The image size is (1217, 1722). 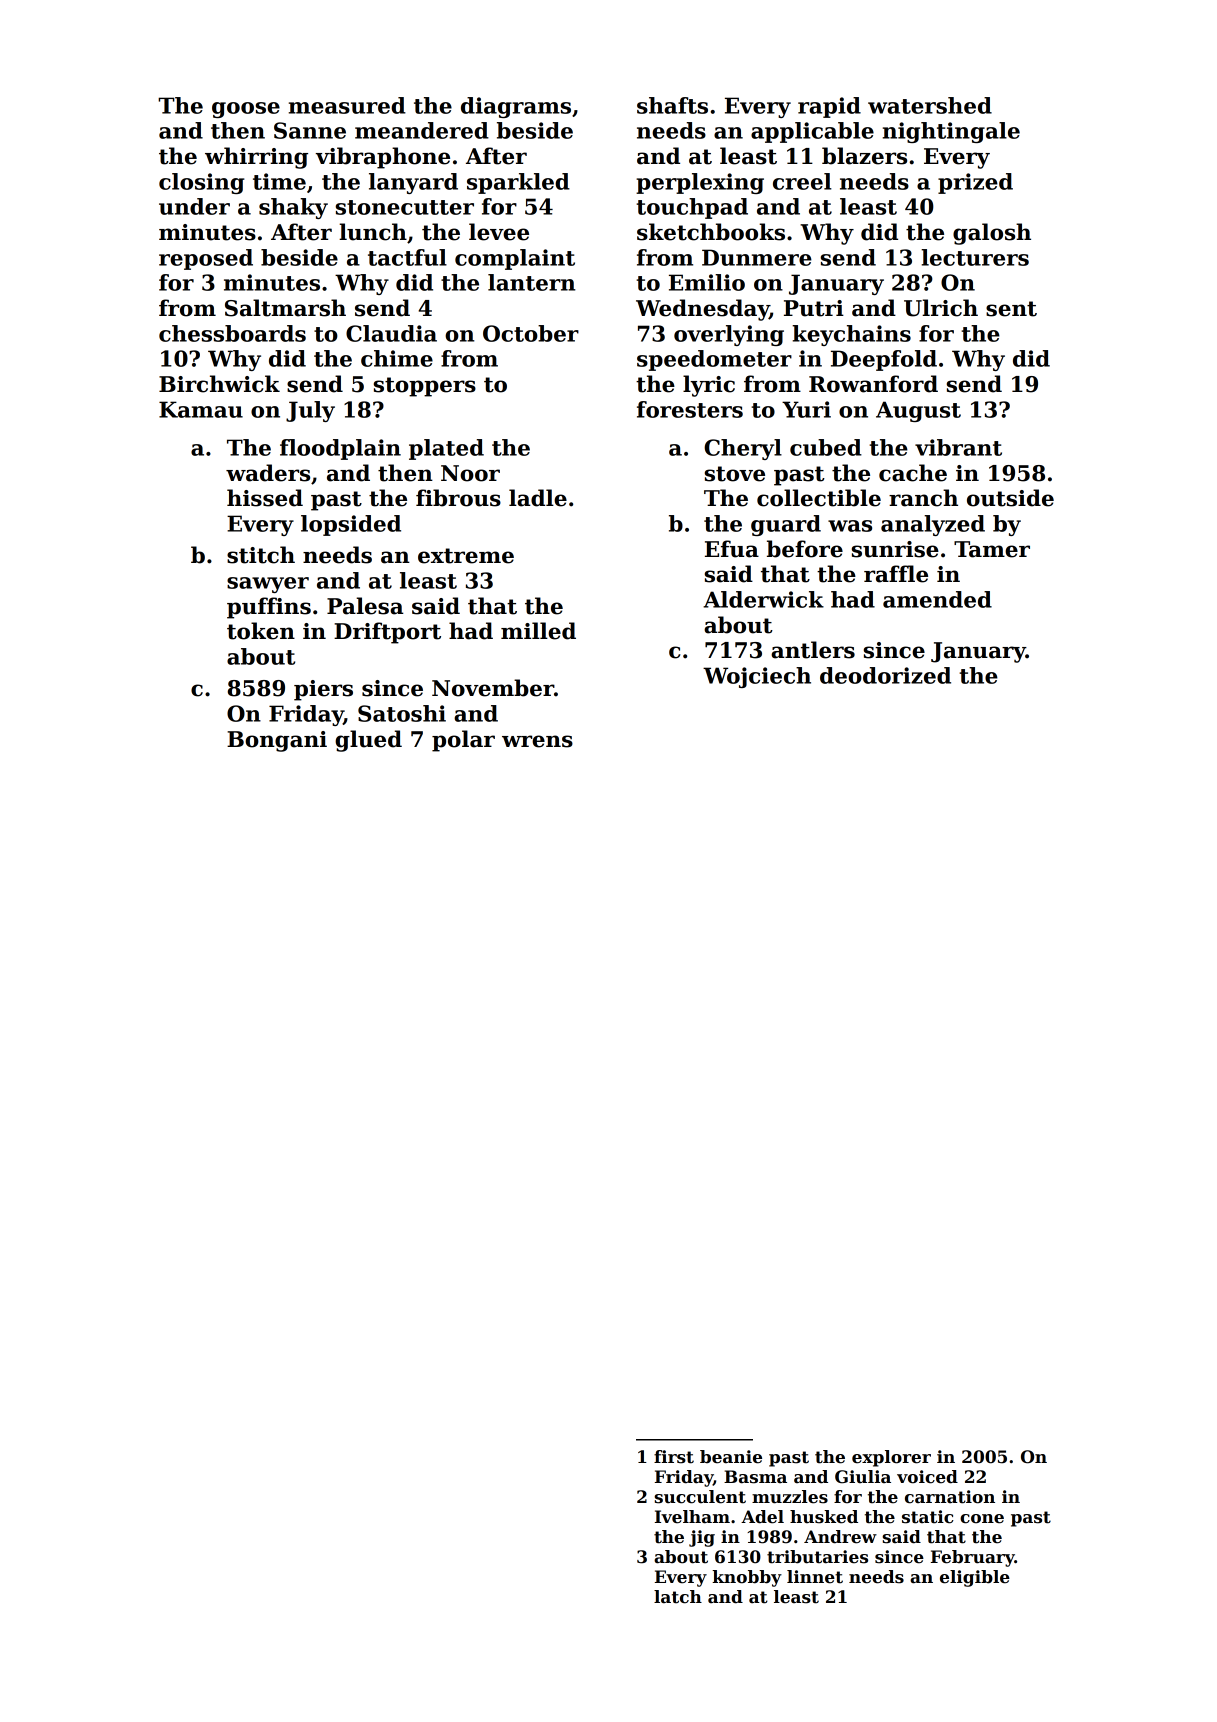 I want to click on wrens, so click(x=537, y=741).
